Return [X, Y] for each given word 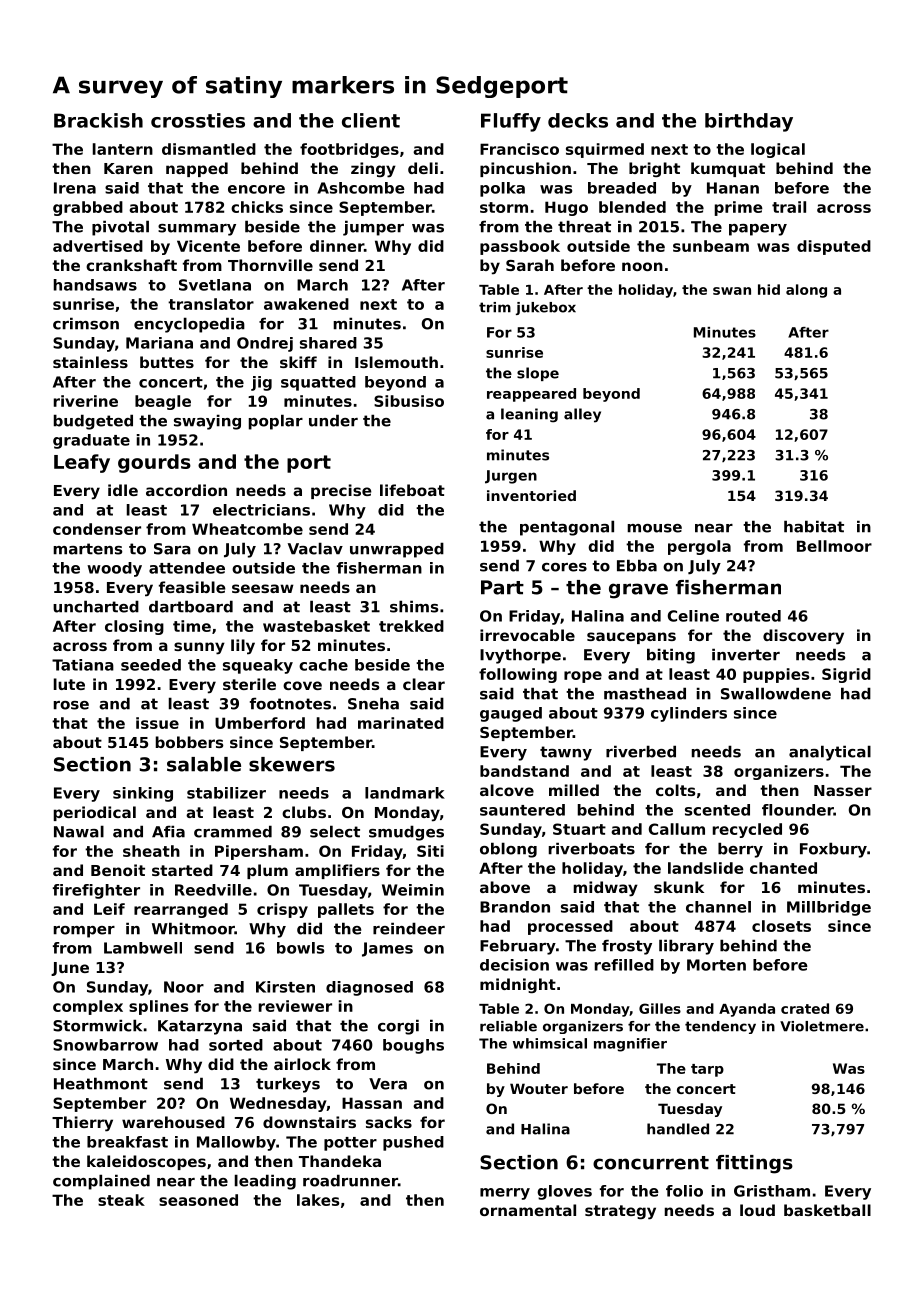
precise [341, 491]
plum [267, 871]
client [371, 120]
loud [757, 1210]
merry [505, 1194]
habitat [814, 526]
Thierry [82, 1124]
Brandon [515, 907]
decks [578, 120]
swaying [207, 422]
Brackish [98, 120]
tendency [720, 1027]
